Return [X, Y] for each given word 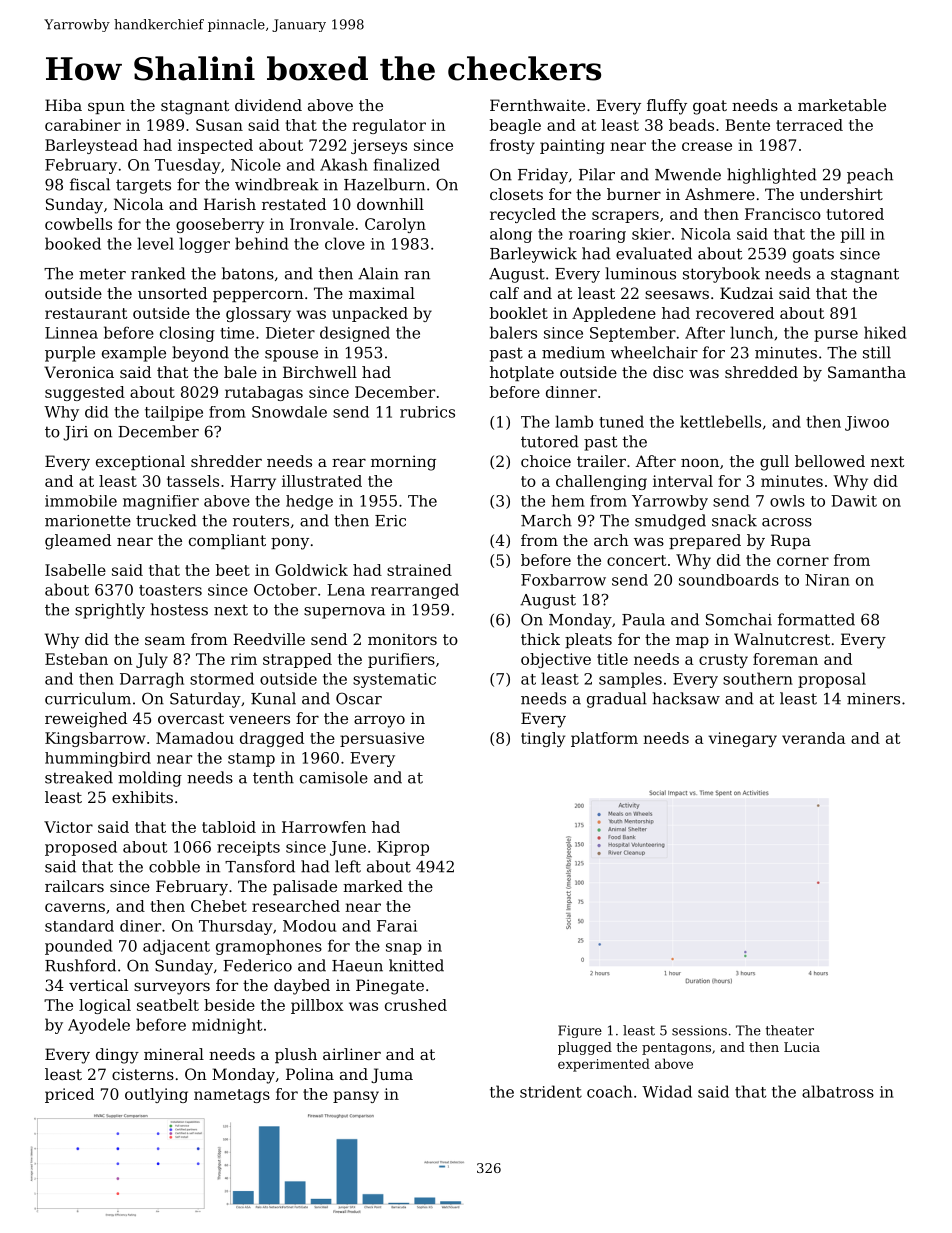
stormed [222, 678]
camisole [334, 777]
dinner [571, 392]
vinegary [742, 739]
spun [106, 108]
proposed [81, 848]
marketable [842, 105]
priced [69, 1095]
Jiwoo [867, 423]
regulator [389, 126]
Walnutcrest [782, 639]
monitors [402, 639]
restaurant [86, 313]
